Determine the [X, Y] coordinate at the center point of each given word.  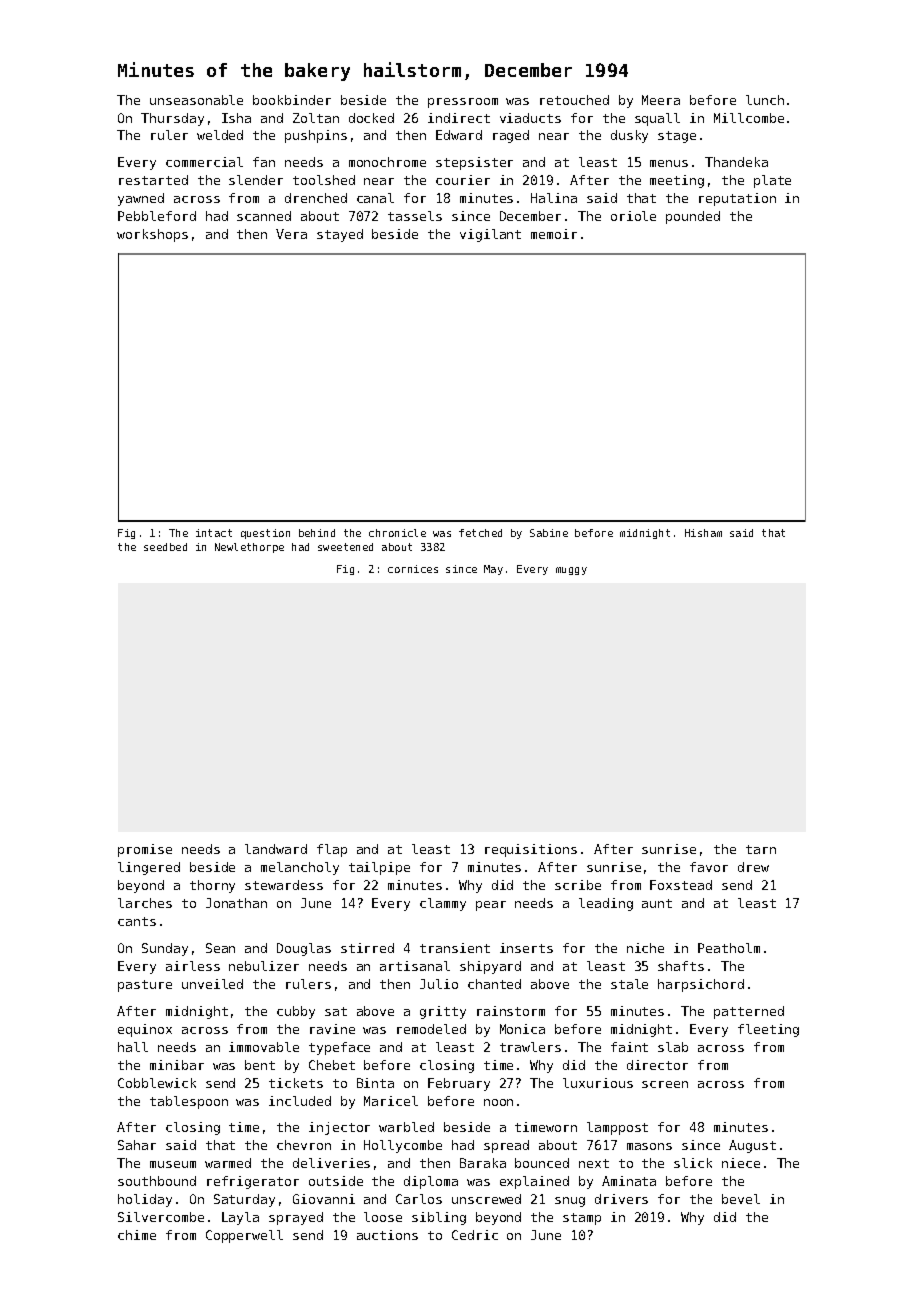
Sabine [549, 533]
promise [145, 850]
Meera [661, 100]
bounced [542, 1163]
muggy [571, 571]
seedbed [165, 547]
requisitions [531, 850]
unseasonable [196, 100]
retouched [574, 100]
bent [260, 1065]
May [493, 570]
